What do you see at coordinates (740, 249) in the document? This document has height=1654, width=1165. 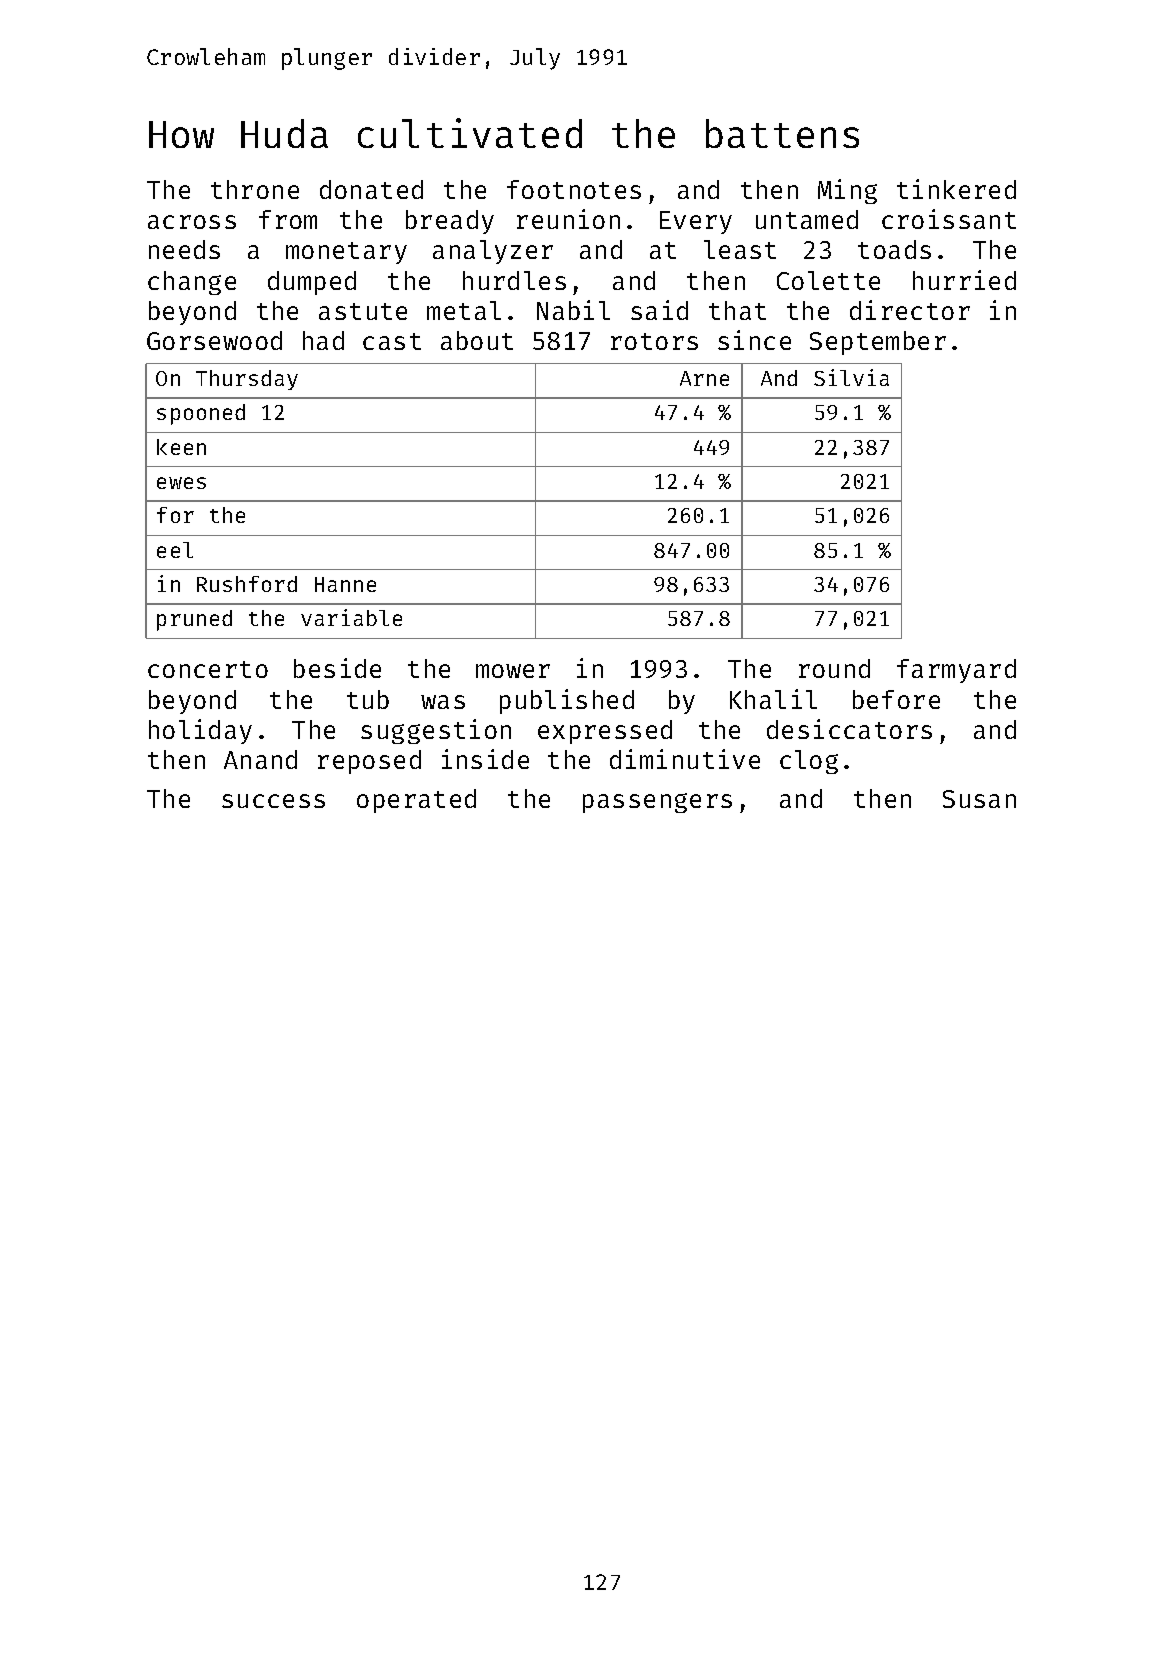 I see `least` at bounding box center [740, 249].
